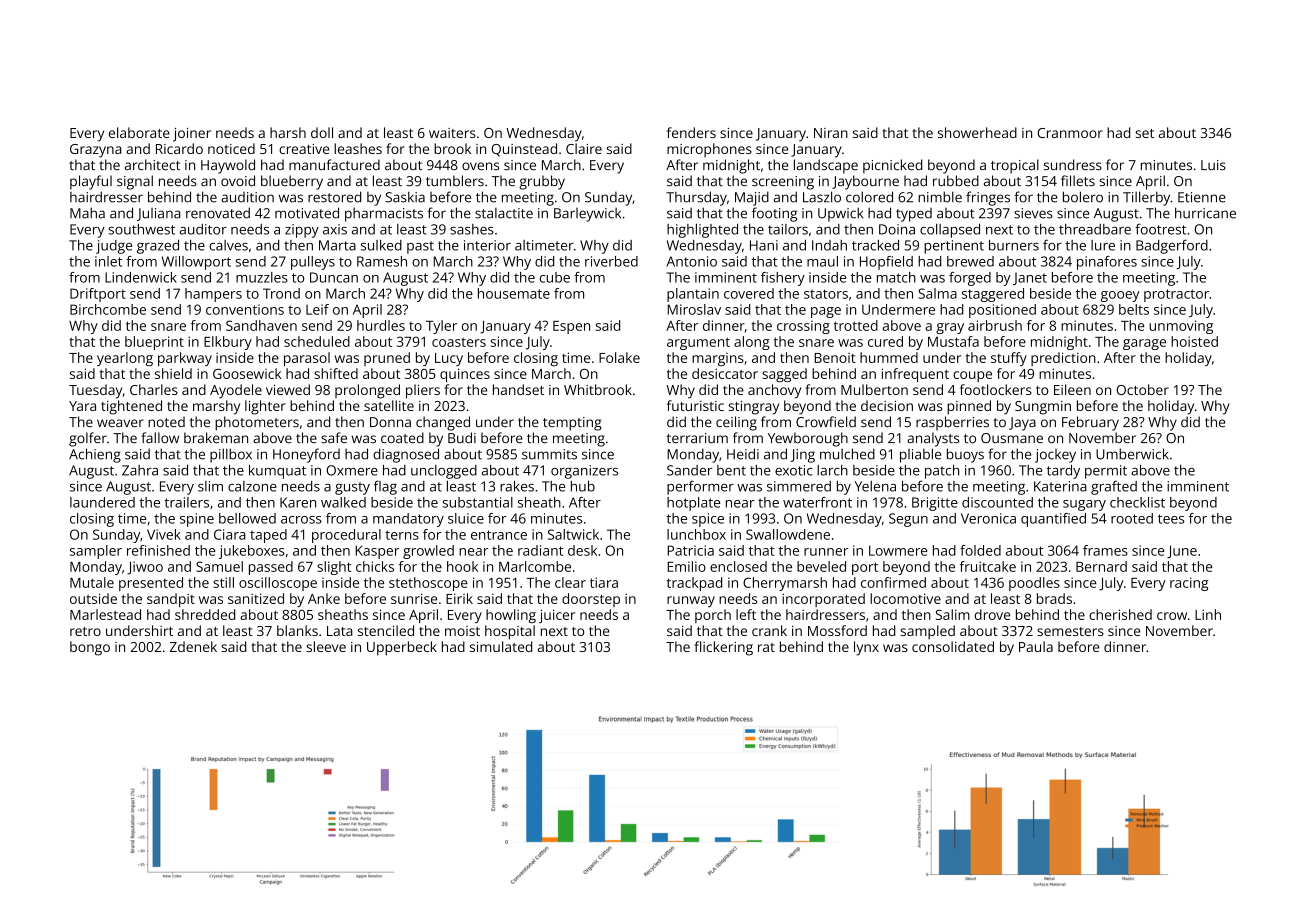  Describe the element at coordinates (297, 630) in the screenshot. I see `blanks` at that location.
